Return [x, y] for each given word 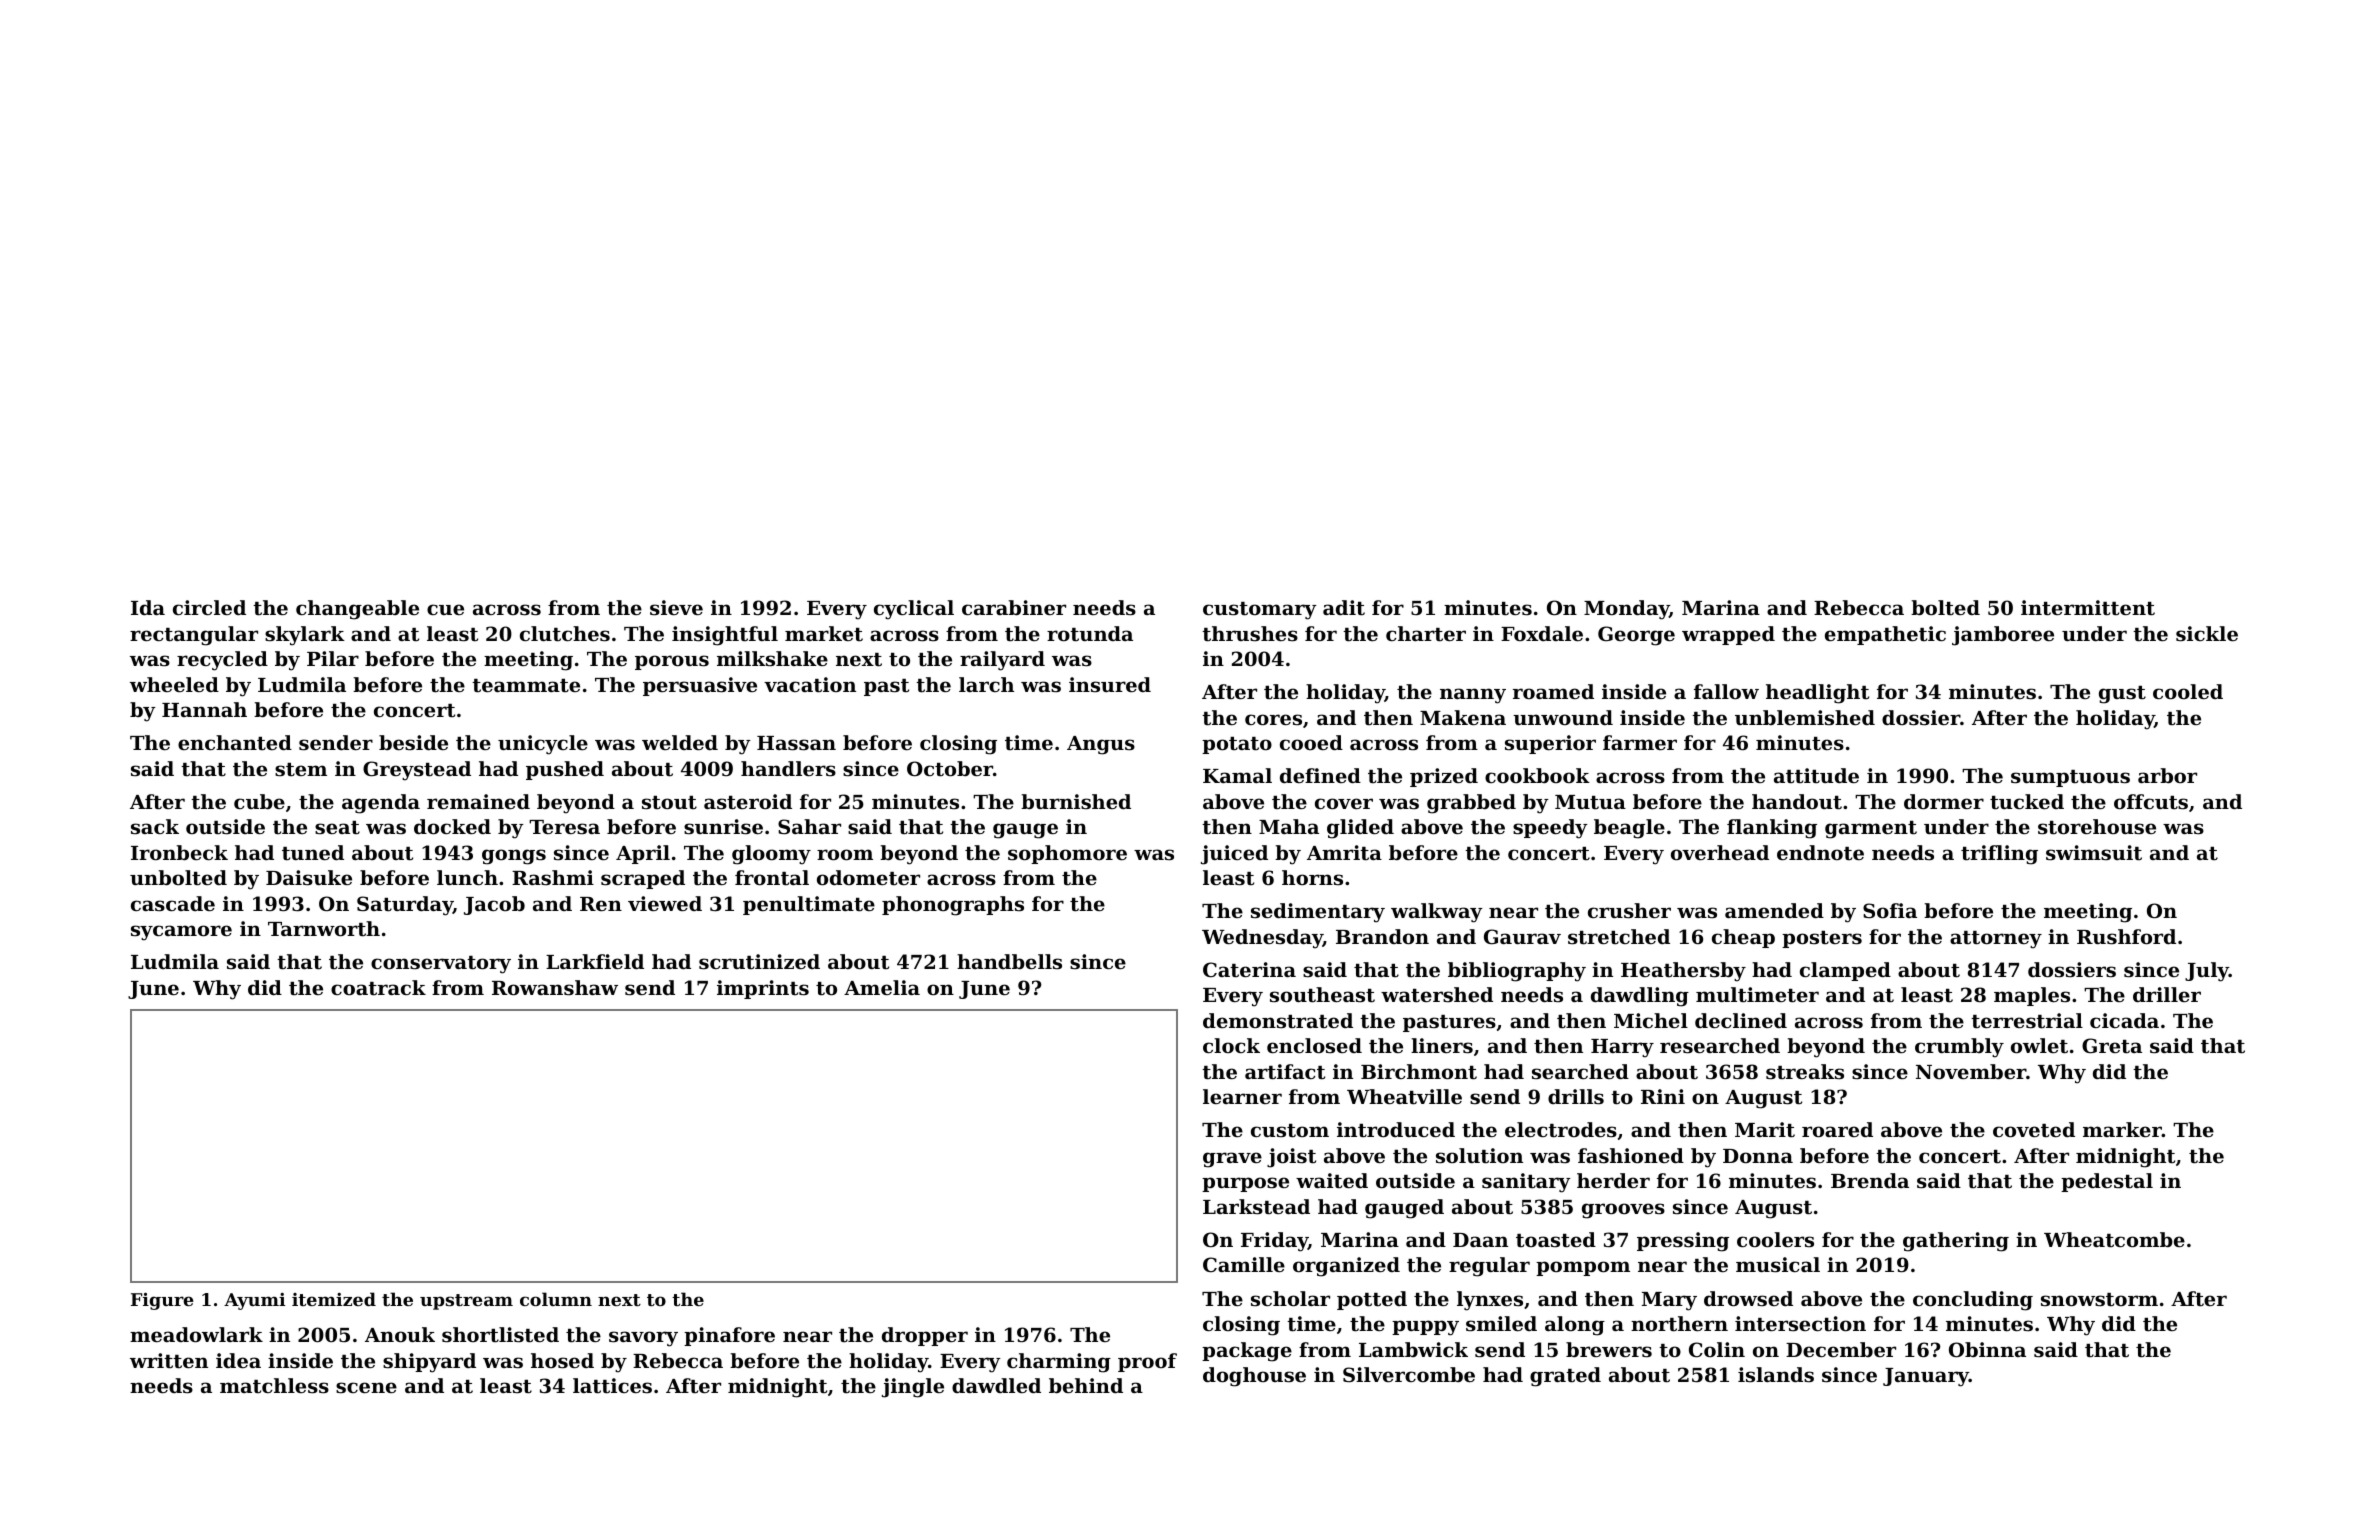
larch [986, 684]
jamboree [2003, 636]
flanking [1772, 829]
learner [1242, 1096]
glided [1360, 829]
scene [366, 1387]
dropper [925, 1336]
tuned [313, 852]
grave [1232, 1160]
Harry [1622, 1048]
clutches [565, 634]
